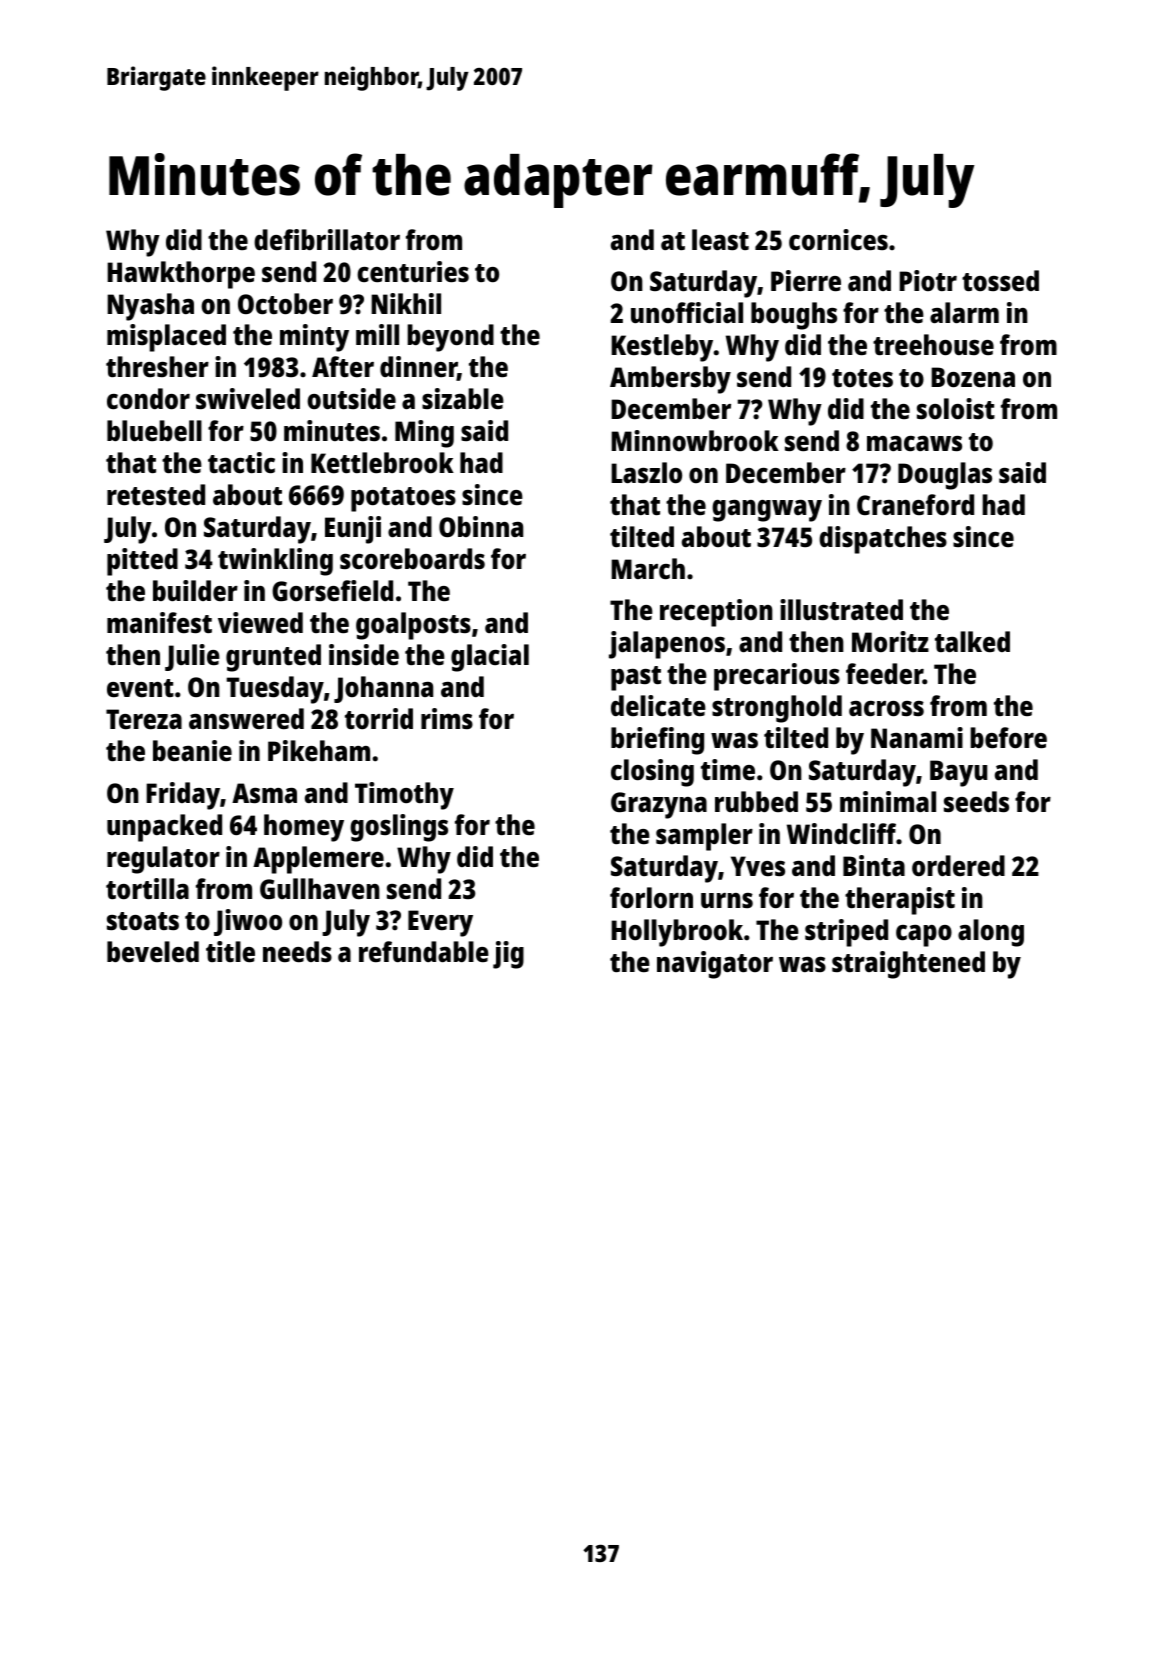 This page has height=1654, width=1165. I want to click on time, so click(728, 770).
